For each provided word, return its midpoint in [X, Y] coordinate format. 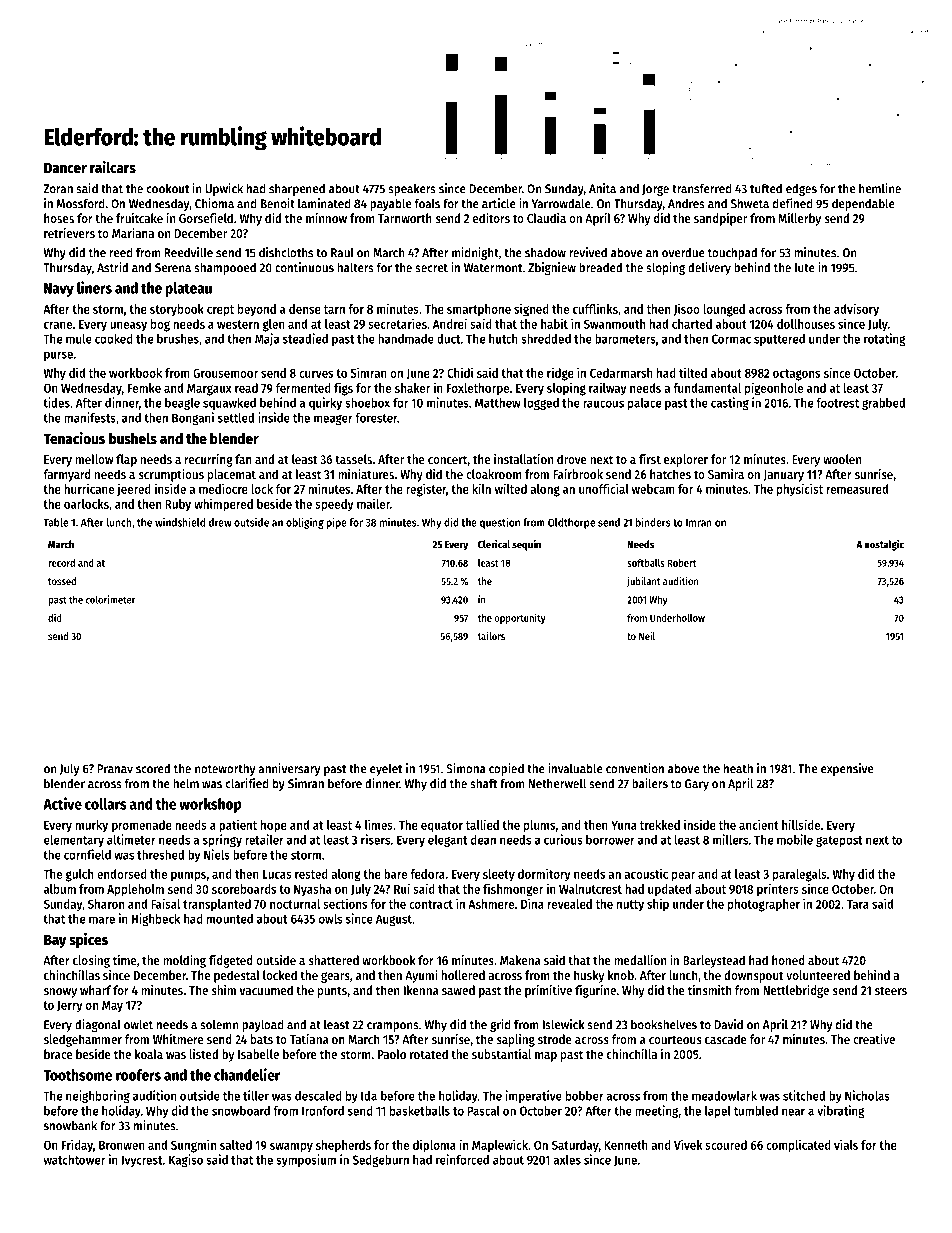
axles [567, 1160]
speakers [412, 189]
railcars [113, 167]
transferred [702, 188]
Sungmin [193, 1146]
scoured [726, 1145]
